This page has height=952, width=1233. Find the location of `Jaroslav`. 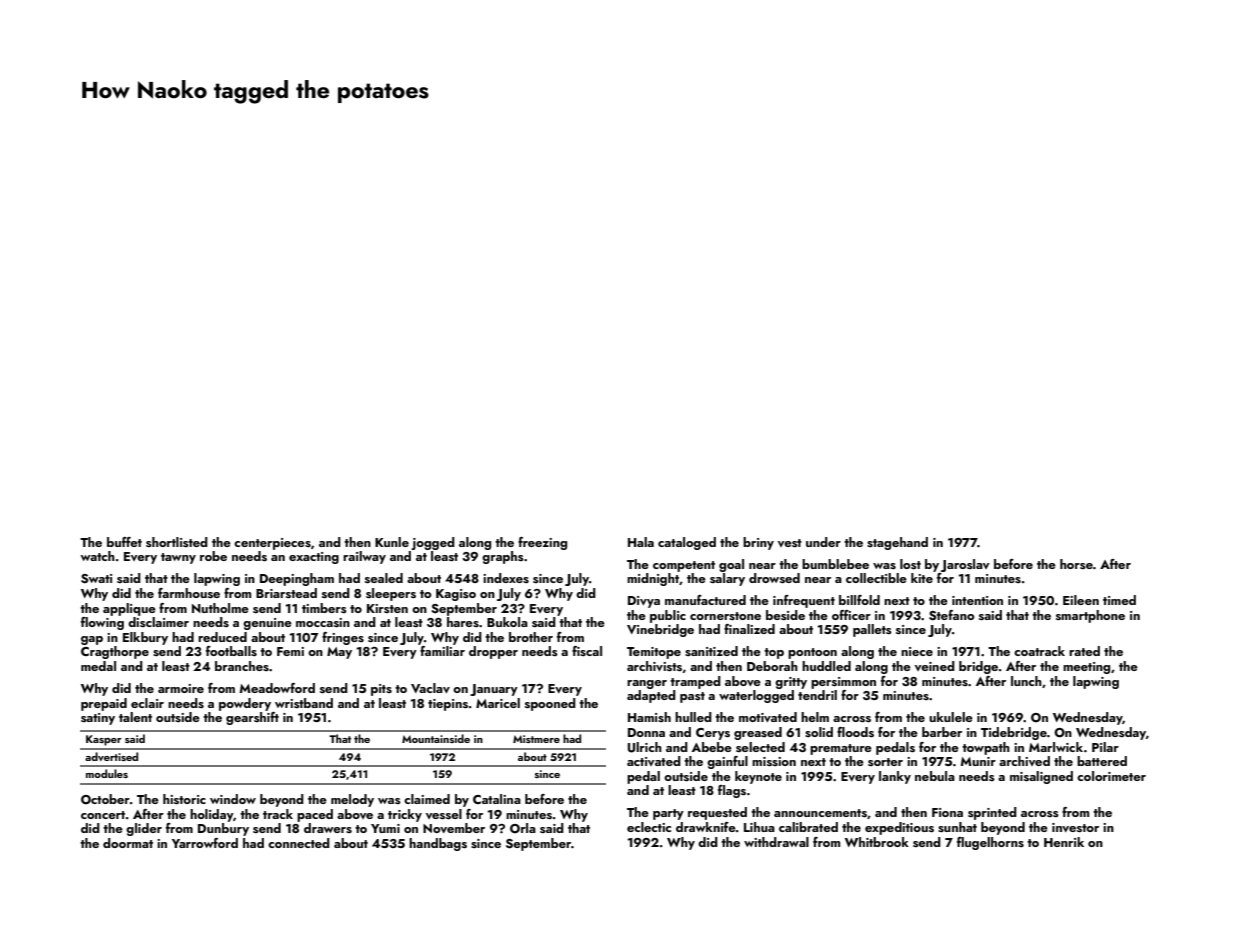

Jaroslav is located at coordinates (965, 565).
